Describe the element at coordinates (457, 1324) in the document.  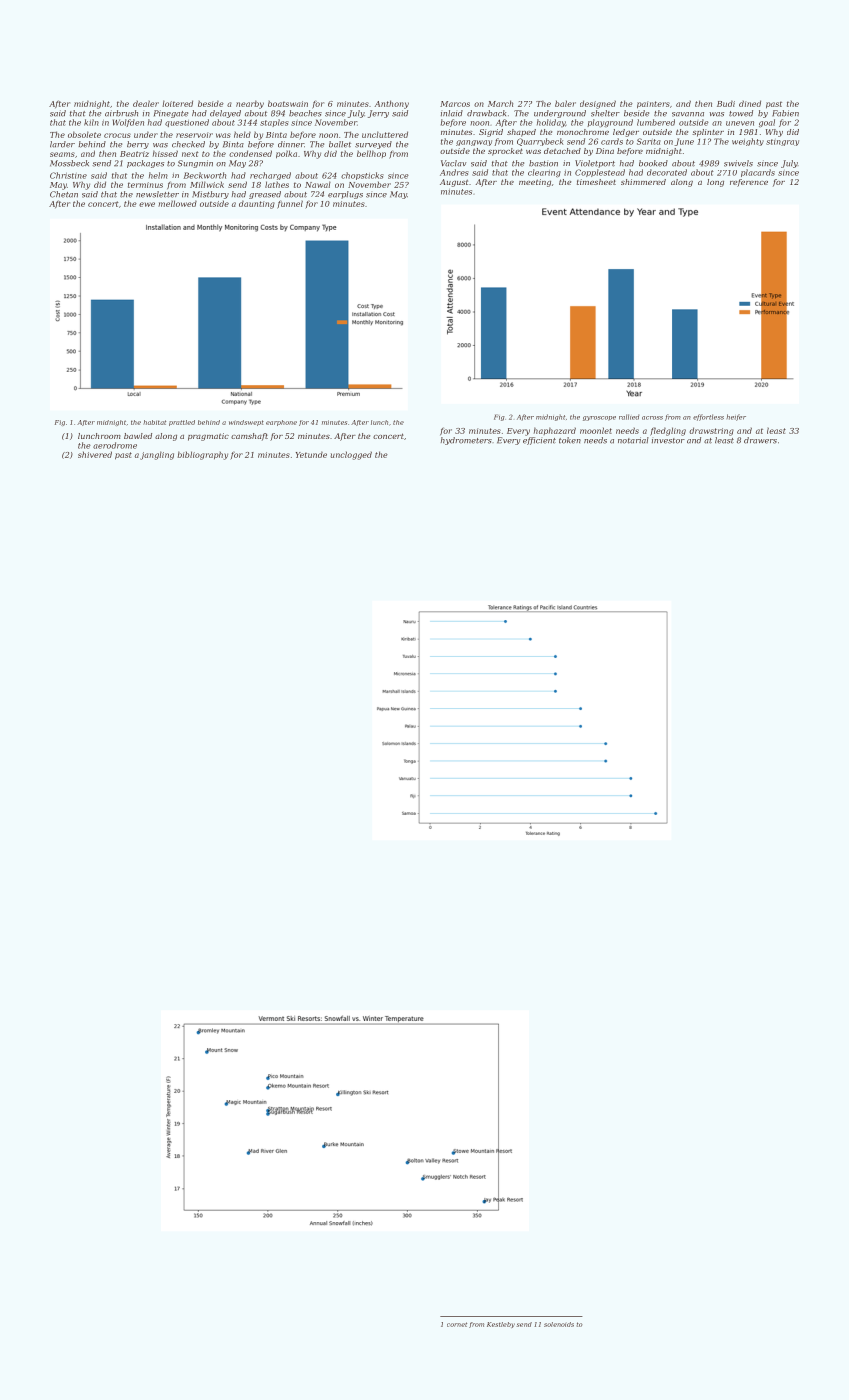
I see `cornet` at that location.
